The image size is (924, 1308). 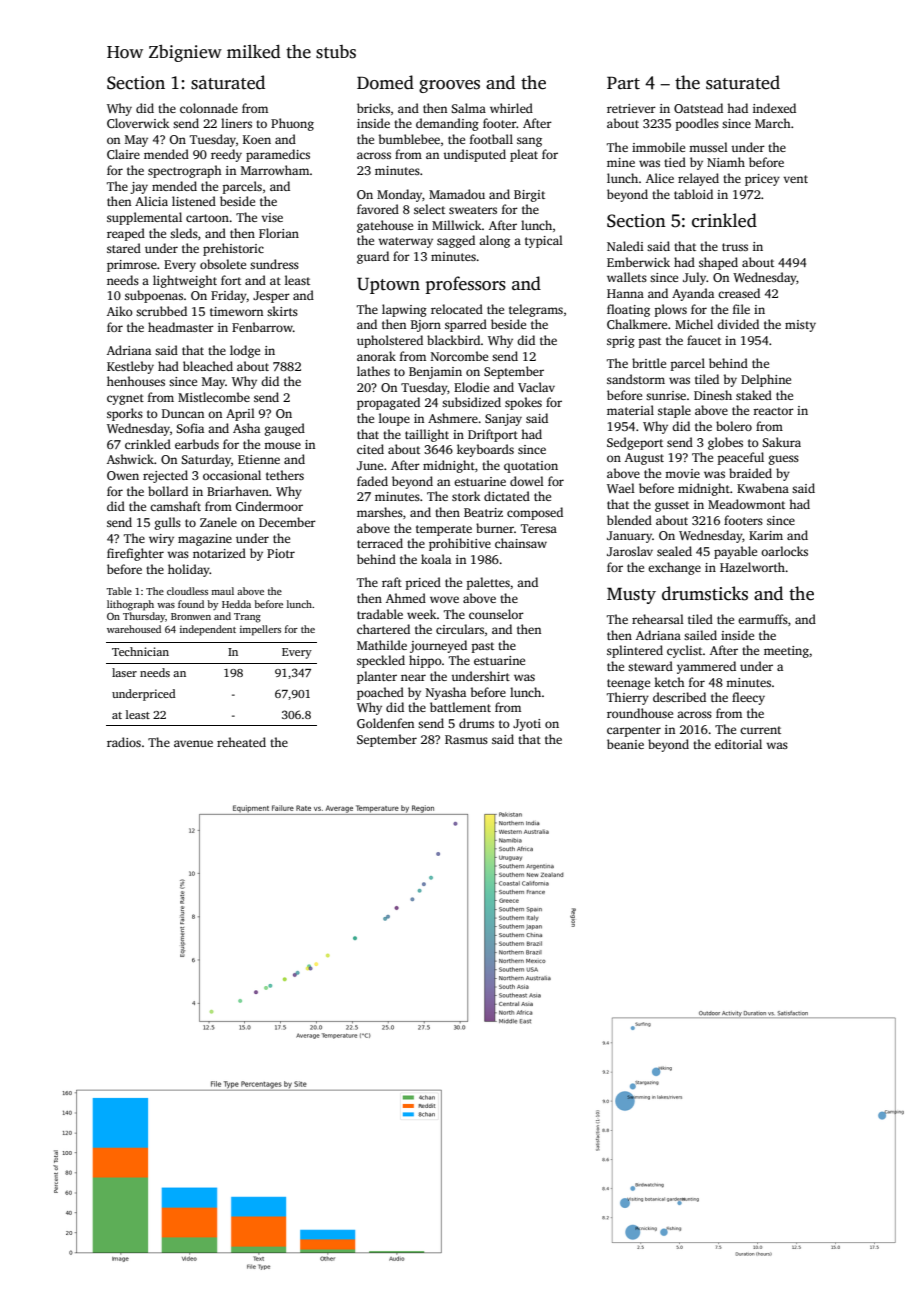 What do you see at coordinates (285, 429) in the screenshot?
I see `gauged` at bounding box center [285, 429].
